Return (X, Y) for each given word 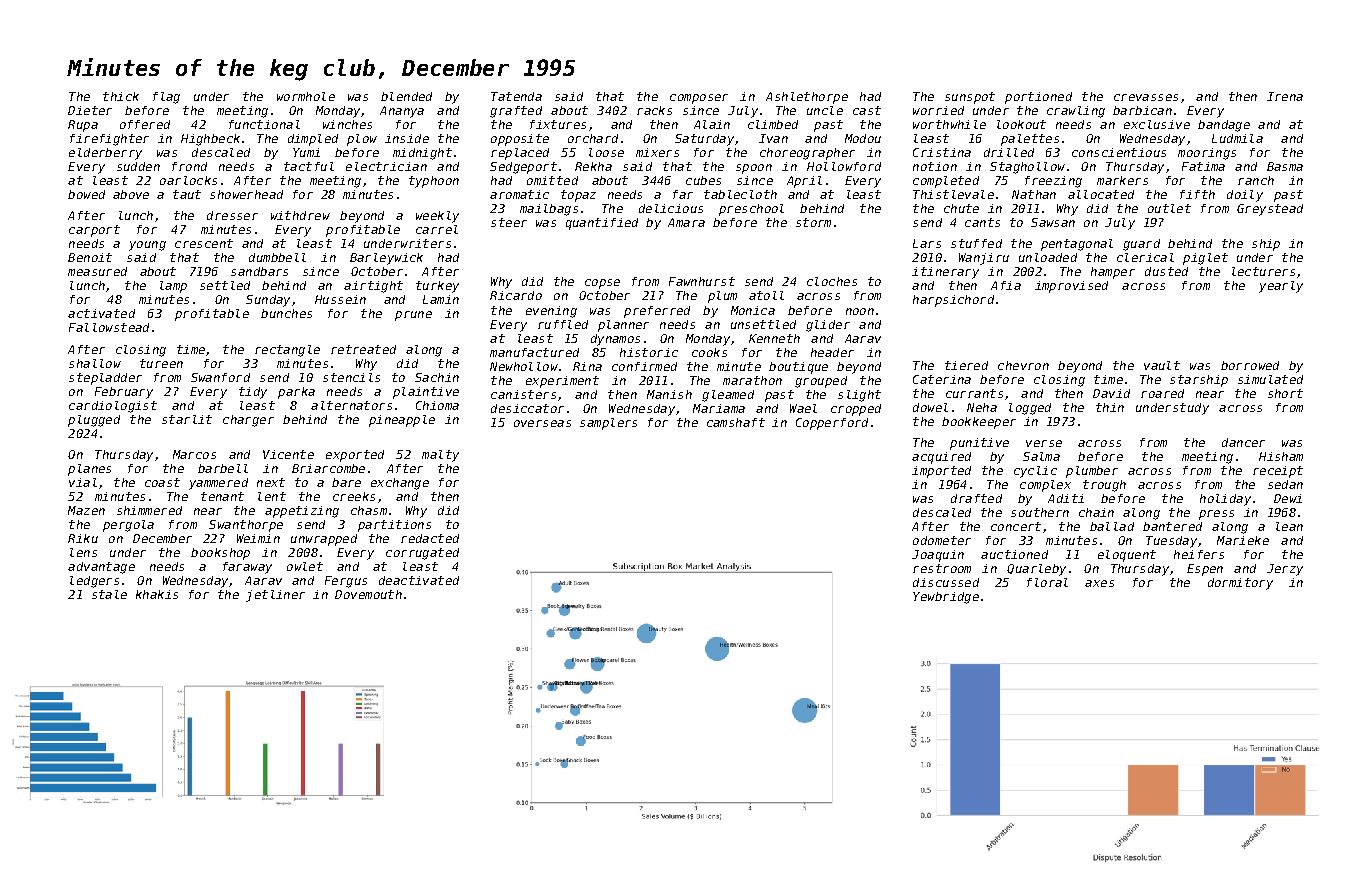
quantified (602, 224)
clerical (1145, 257)
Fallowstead (109, 327)
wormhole (306, 96)
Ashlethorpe (807, 98)
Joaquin (938, 556)
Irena (1285, 96)
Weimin (258, 538)
